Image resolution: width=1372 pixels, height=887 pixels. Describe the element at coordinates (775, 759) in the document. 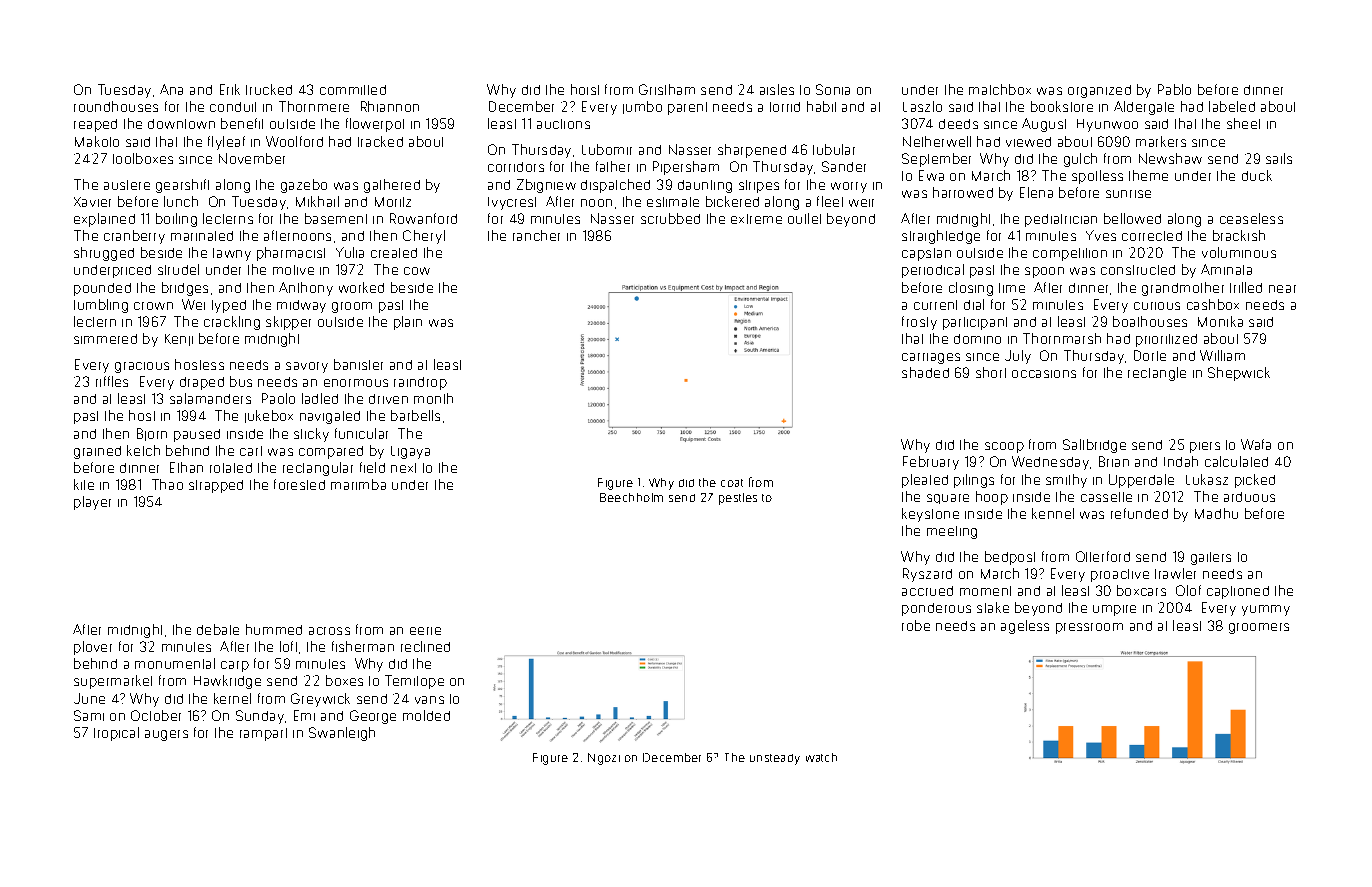

I see `unsteady` at that location.
